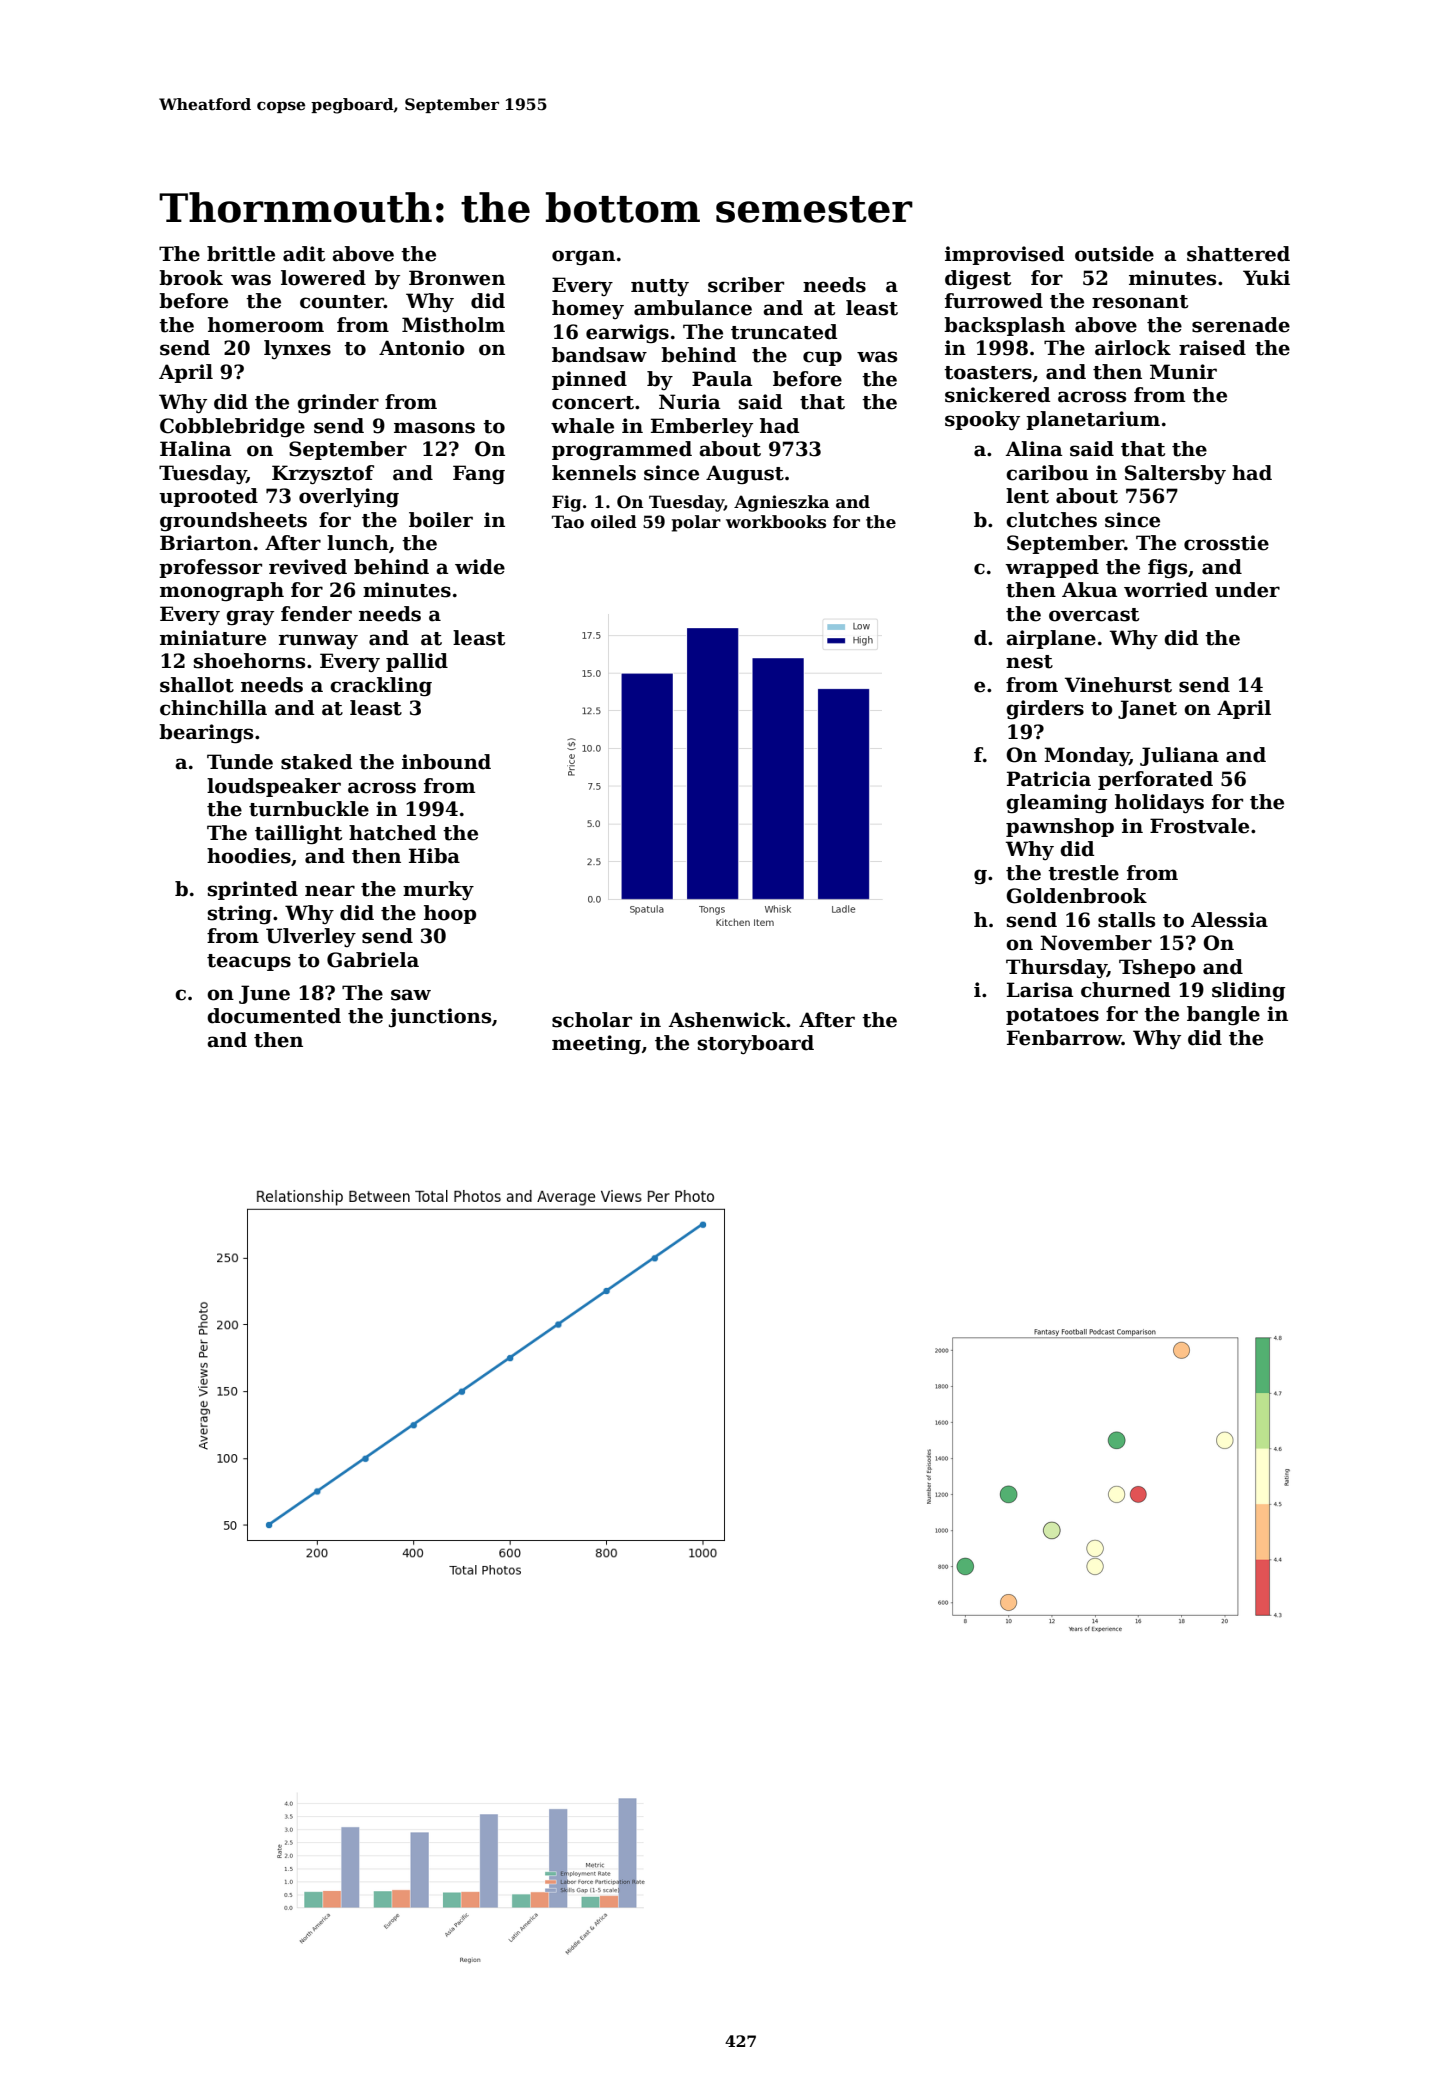 This screenshot has height=2100, width=1450. Describe the element at coordinates (690, 402) in the screenshot. I see `Nuria` at that location.
